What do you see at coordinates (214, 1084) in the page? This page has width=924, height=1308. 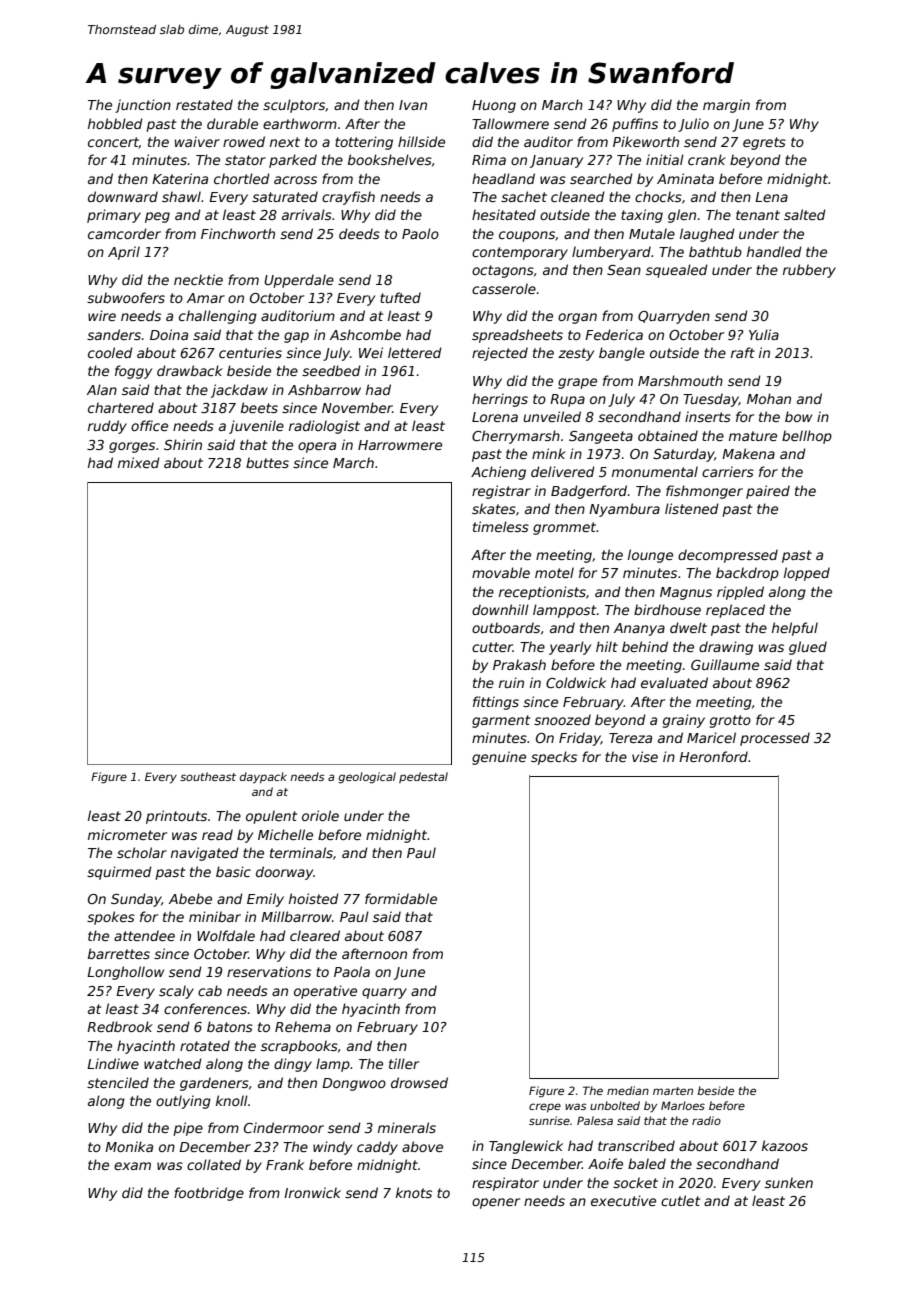 I see `gardeners` at bounding box center [214, 1084].
